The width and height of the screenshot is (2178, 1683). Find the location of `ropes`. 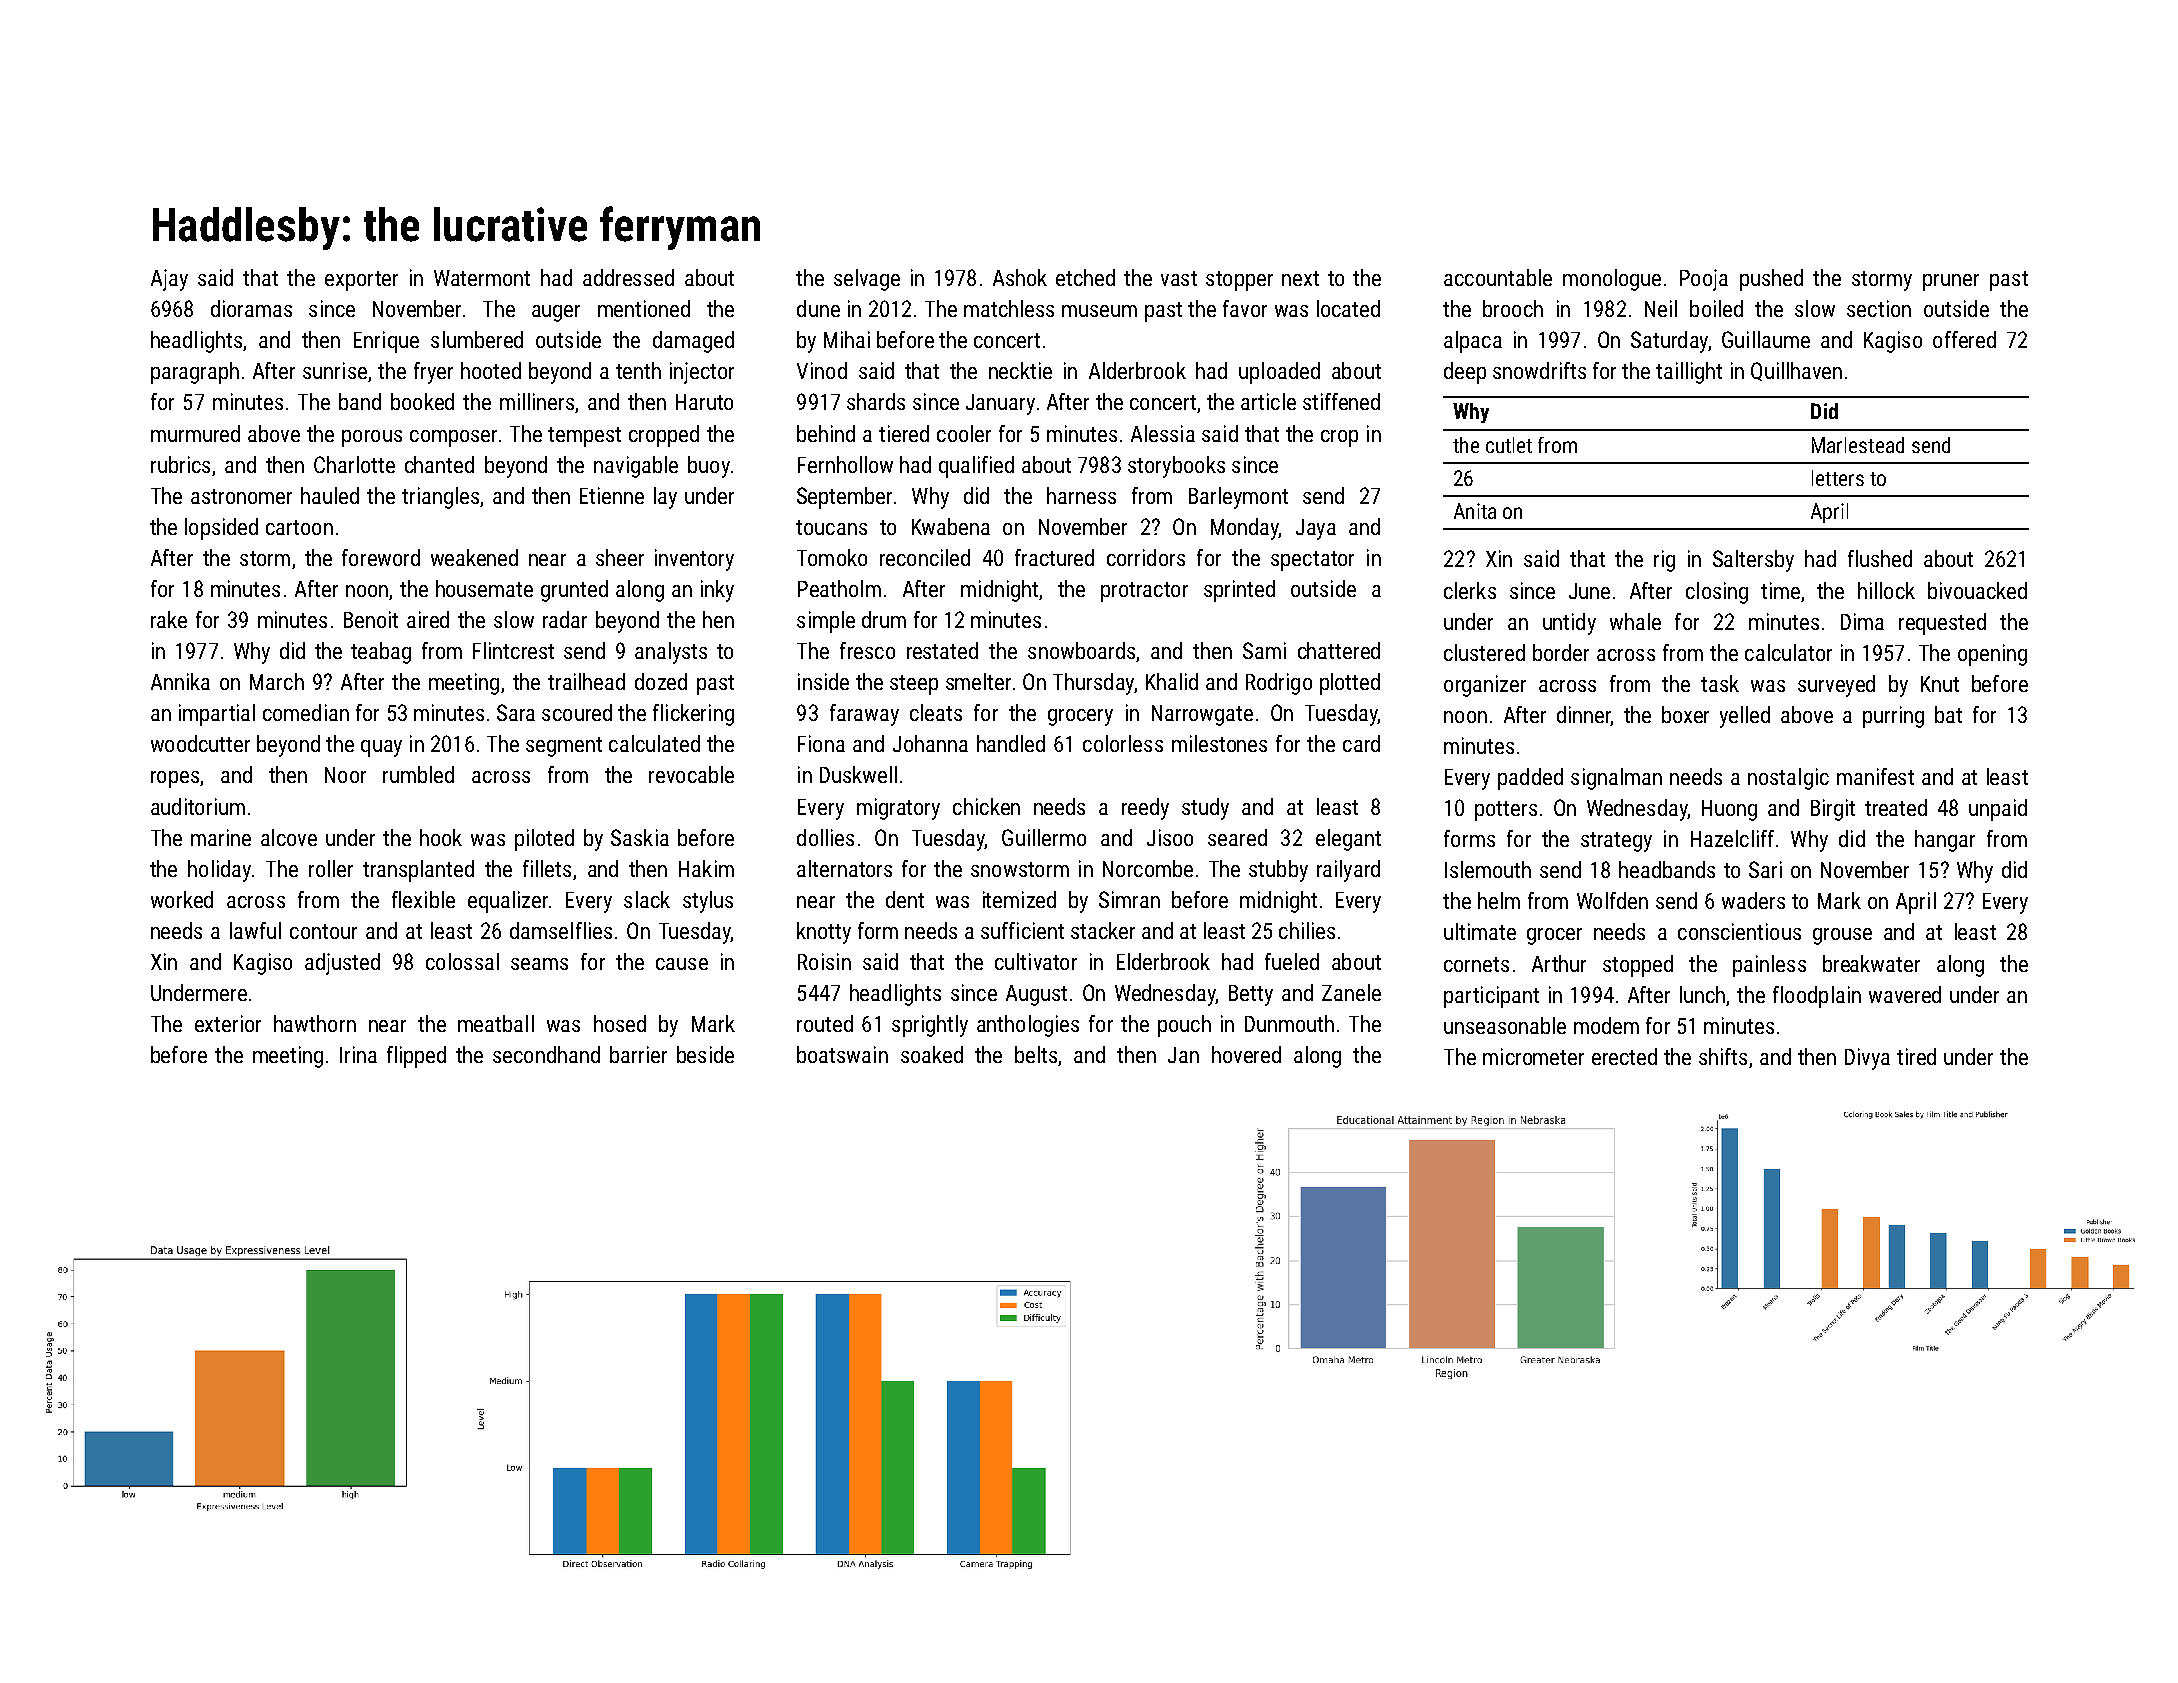

ropes is located at coordinates (175, 779).
